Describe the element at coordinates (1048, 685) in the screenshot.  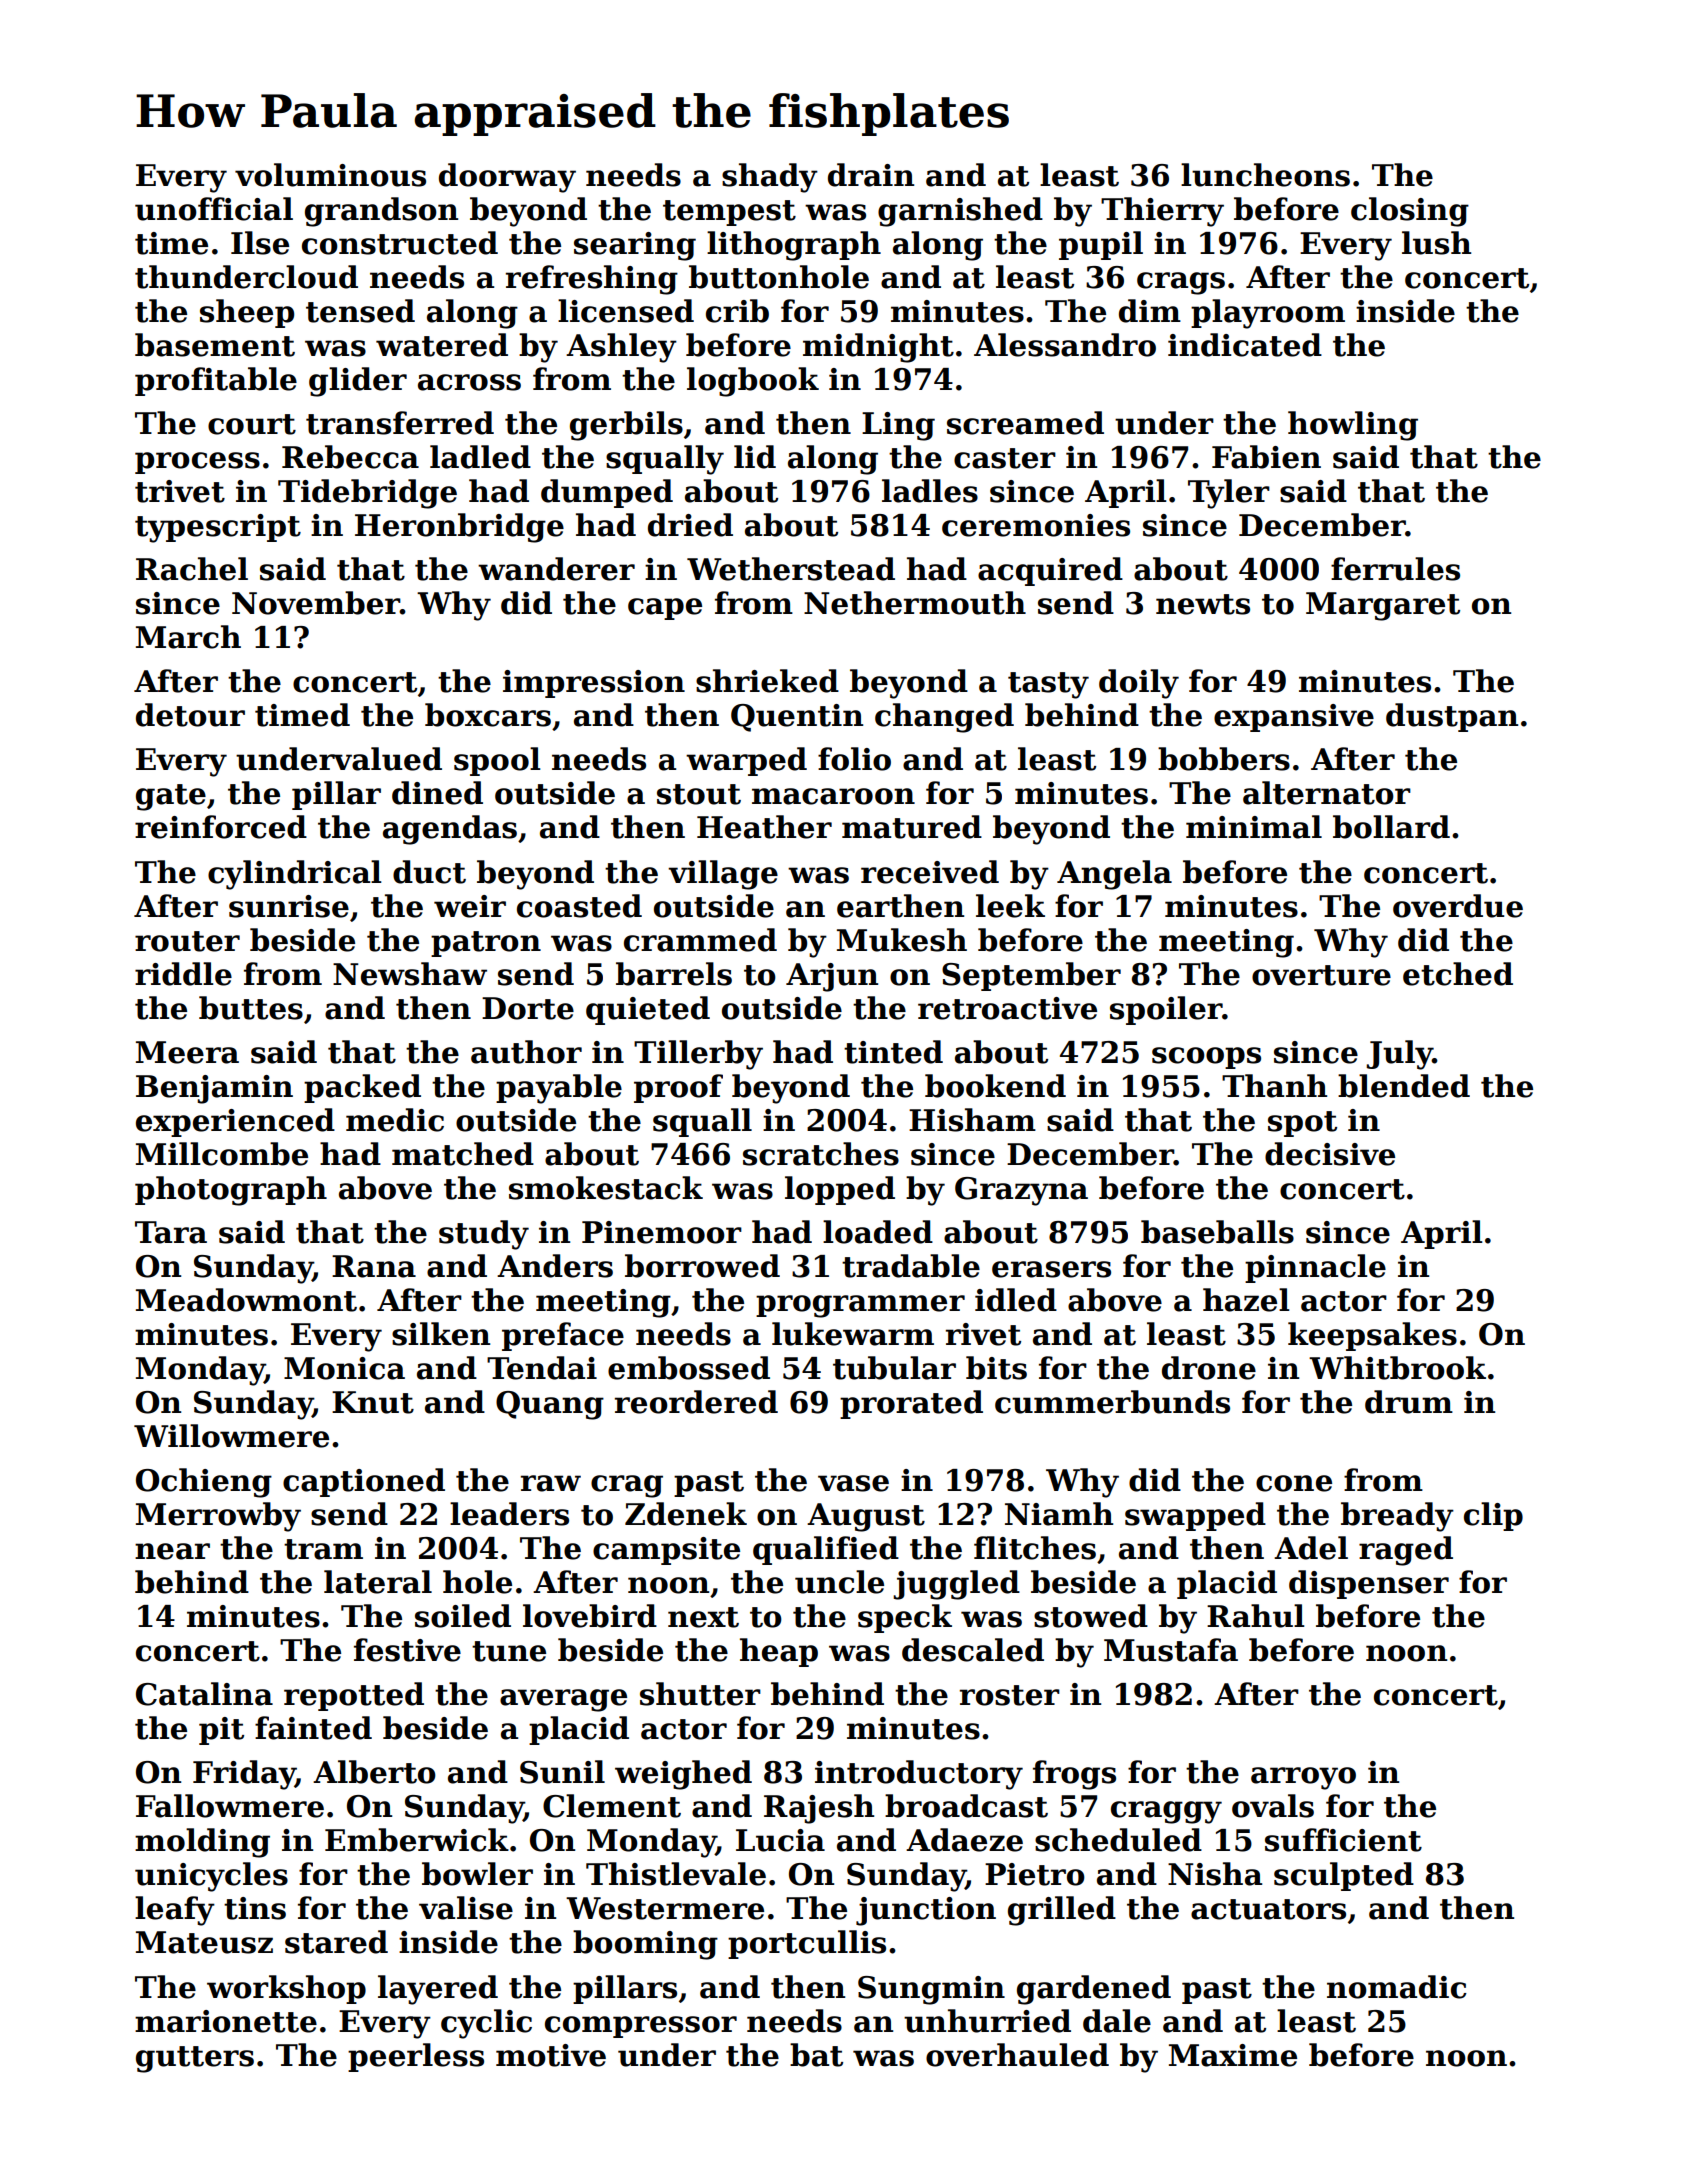
I see `tasty` at that location.
